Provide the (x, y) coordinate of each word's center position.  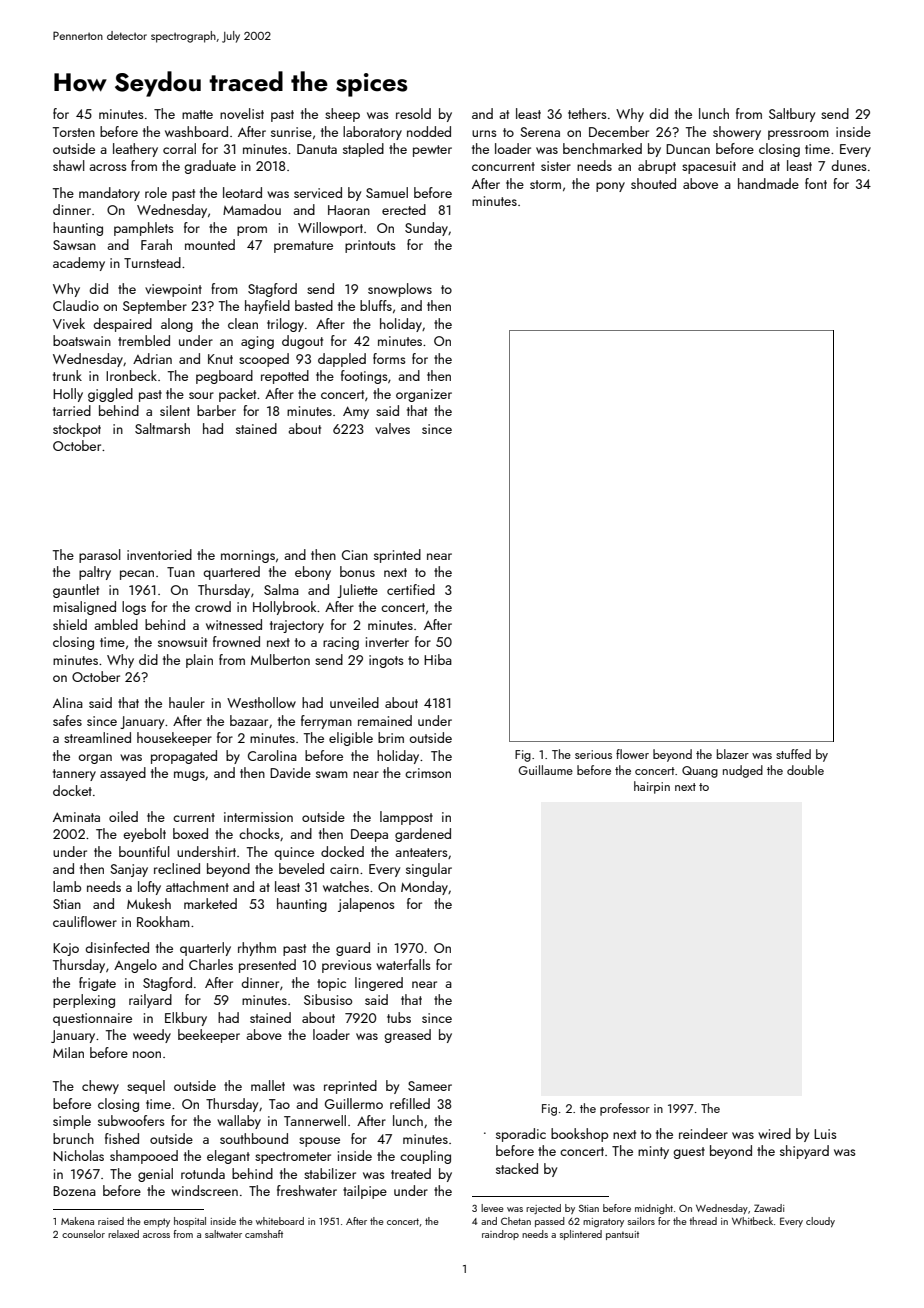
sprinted (397, 556)
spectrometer (293, 1158)
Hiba (438, 659)
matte (197, 114)
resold (413, 113)
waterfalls (403, 964)
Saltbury (792, 115)
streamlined (97, 737)
